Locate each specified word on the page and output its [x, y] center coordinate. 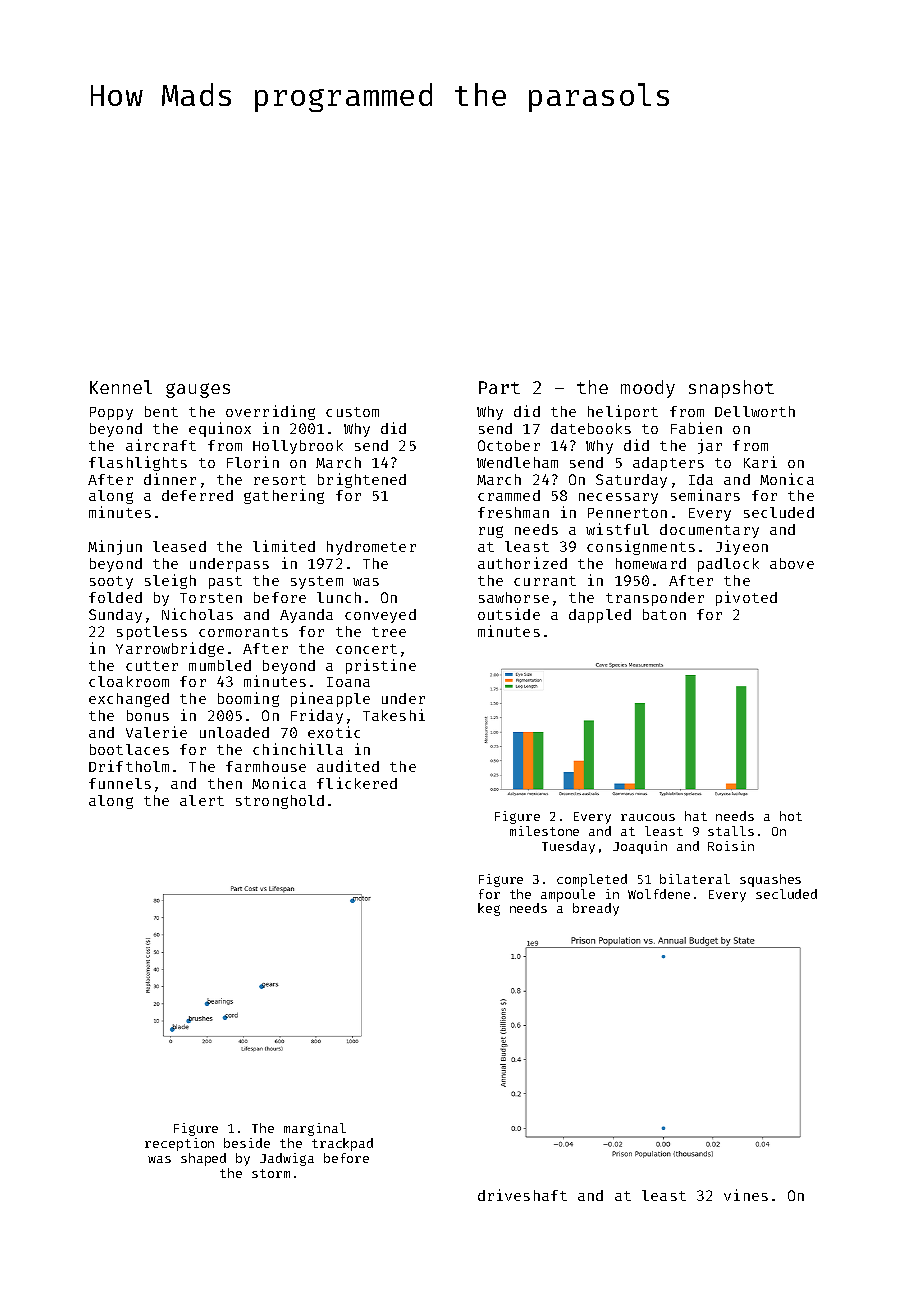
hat [696, 816]
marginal [315, 1129]
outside [509, 614]
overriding [270, 412]
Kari [760, 462]
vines [746, 1195]
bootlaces [129, 749]
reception [179, 1144]
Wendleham [517, 462]
